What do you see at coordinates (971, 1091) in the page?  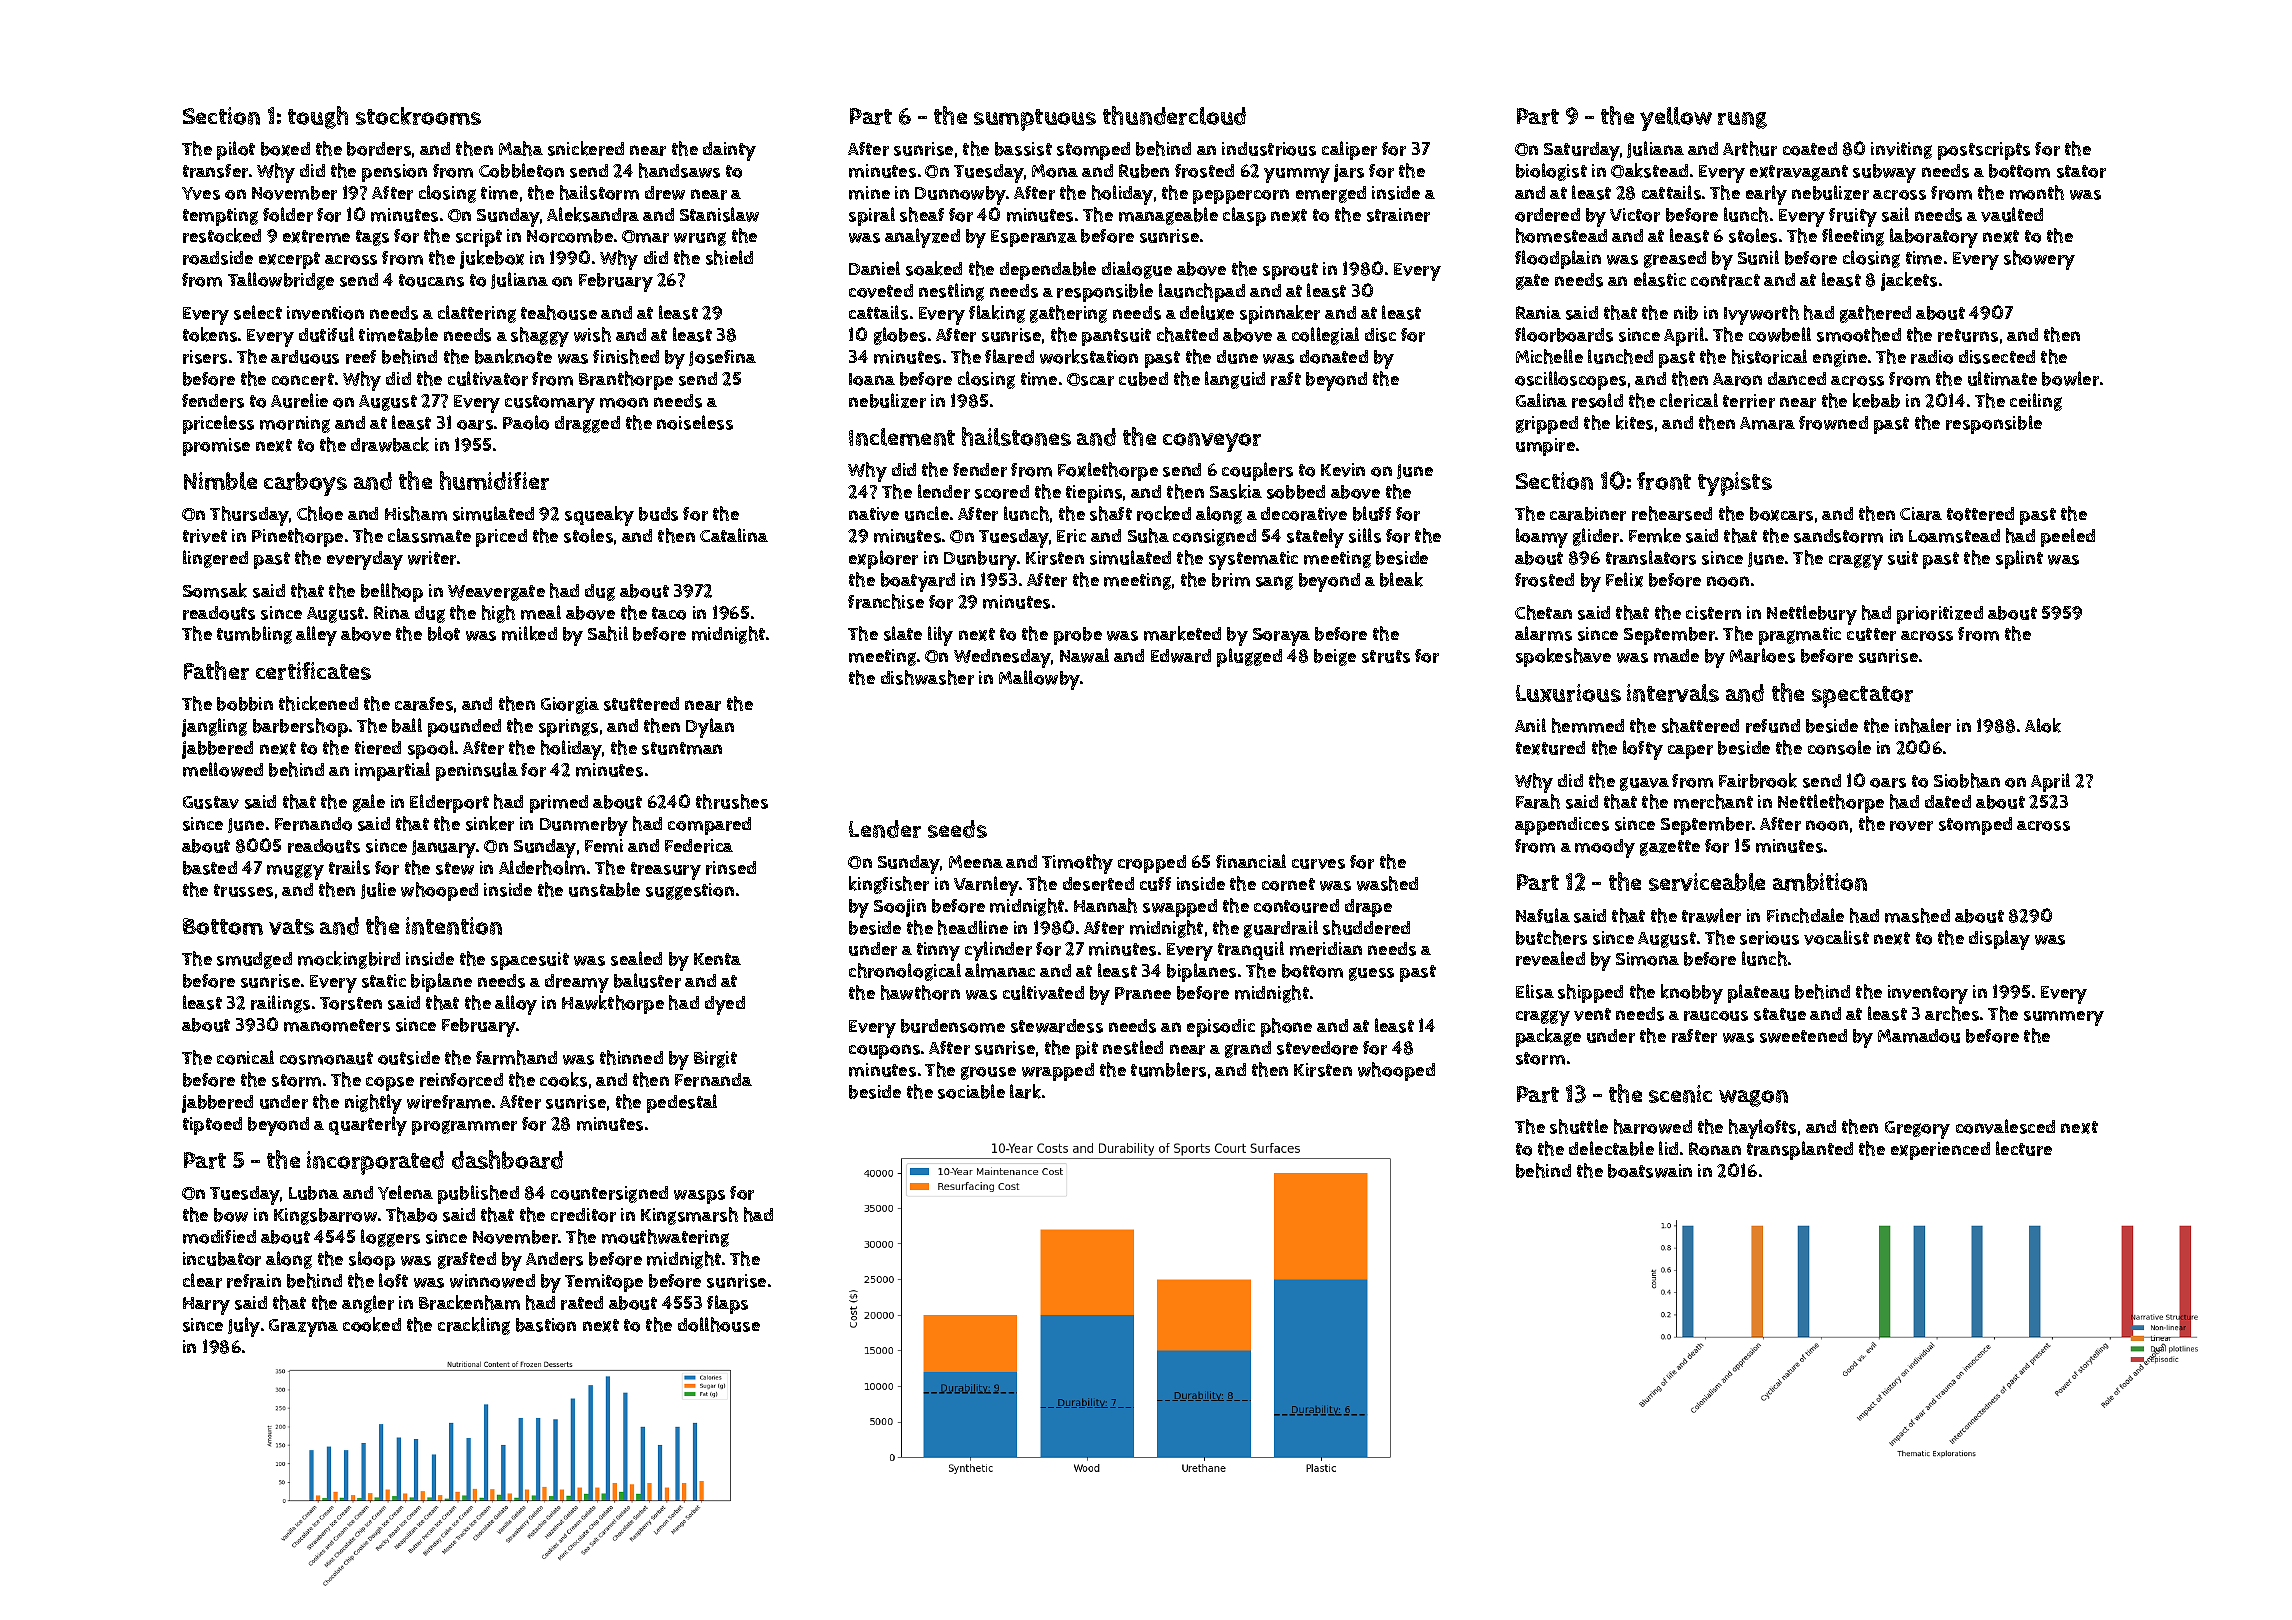 I see `sociable` at bounding box center [971, 1091].
